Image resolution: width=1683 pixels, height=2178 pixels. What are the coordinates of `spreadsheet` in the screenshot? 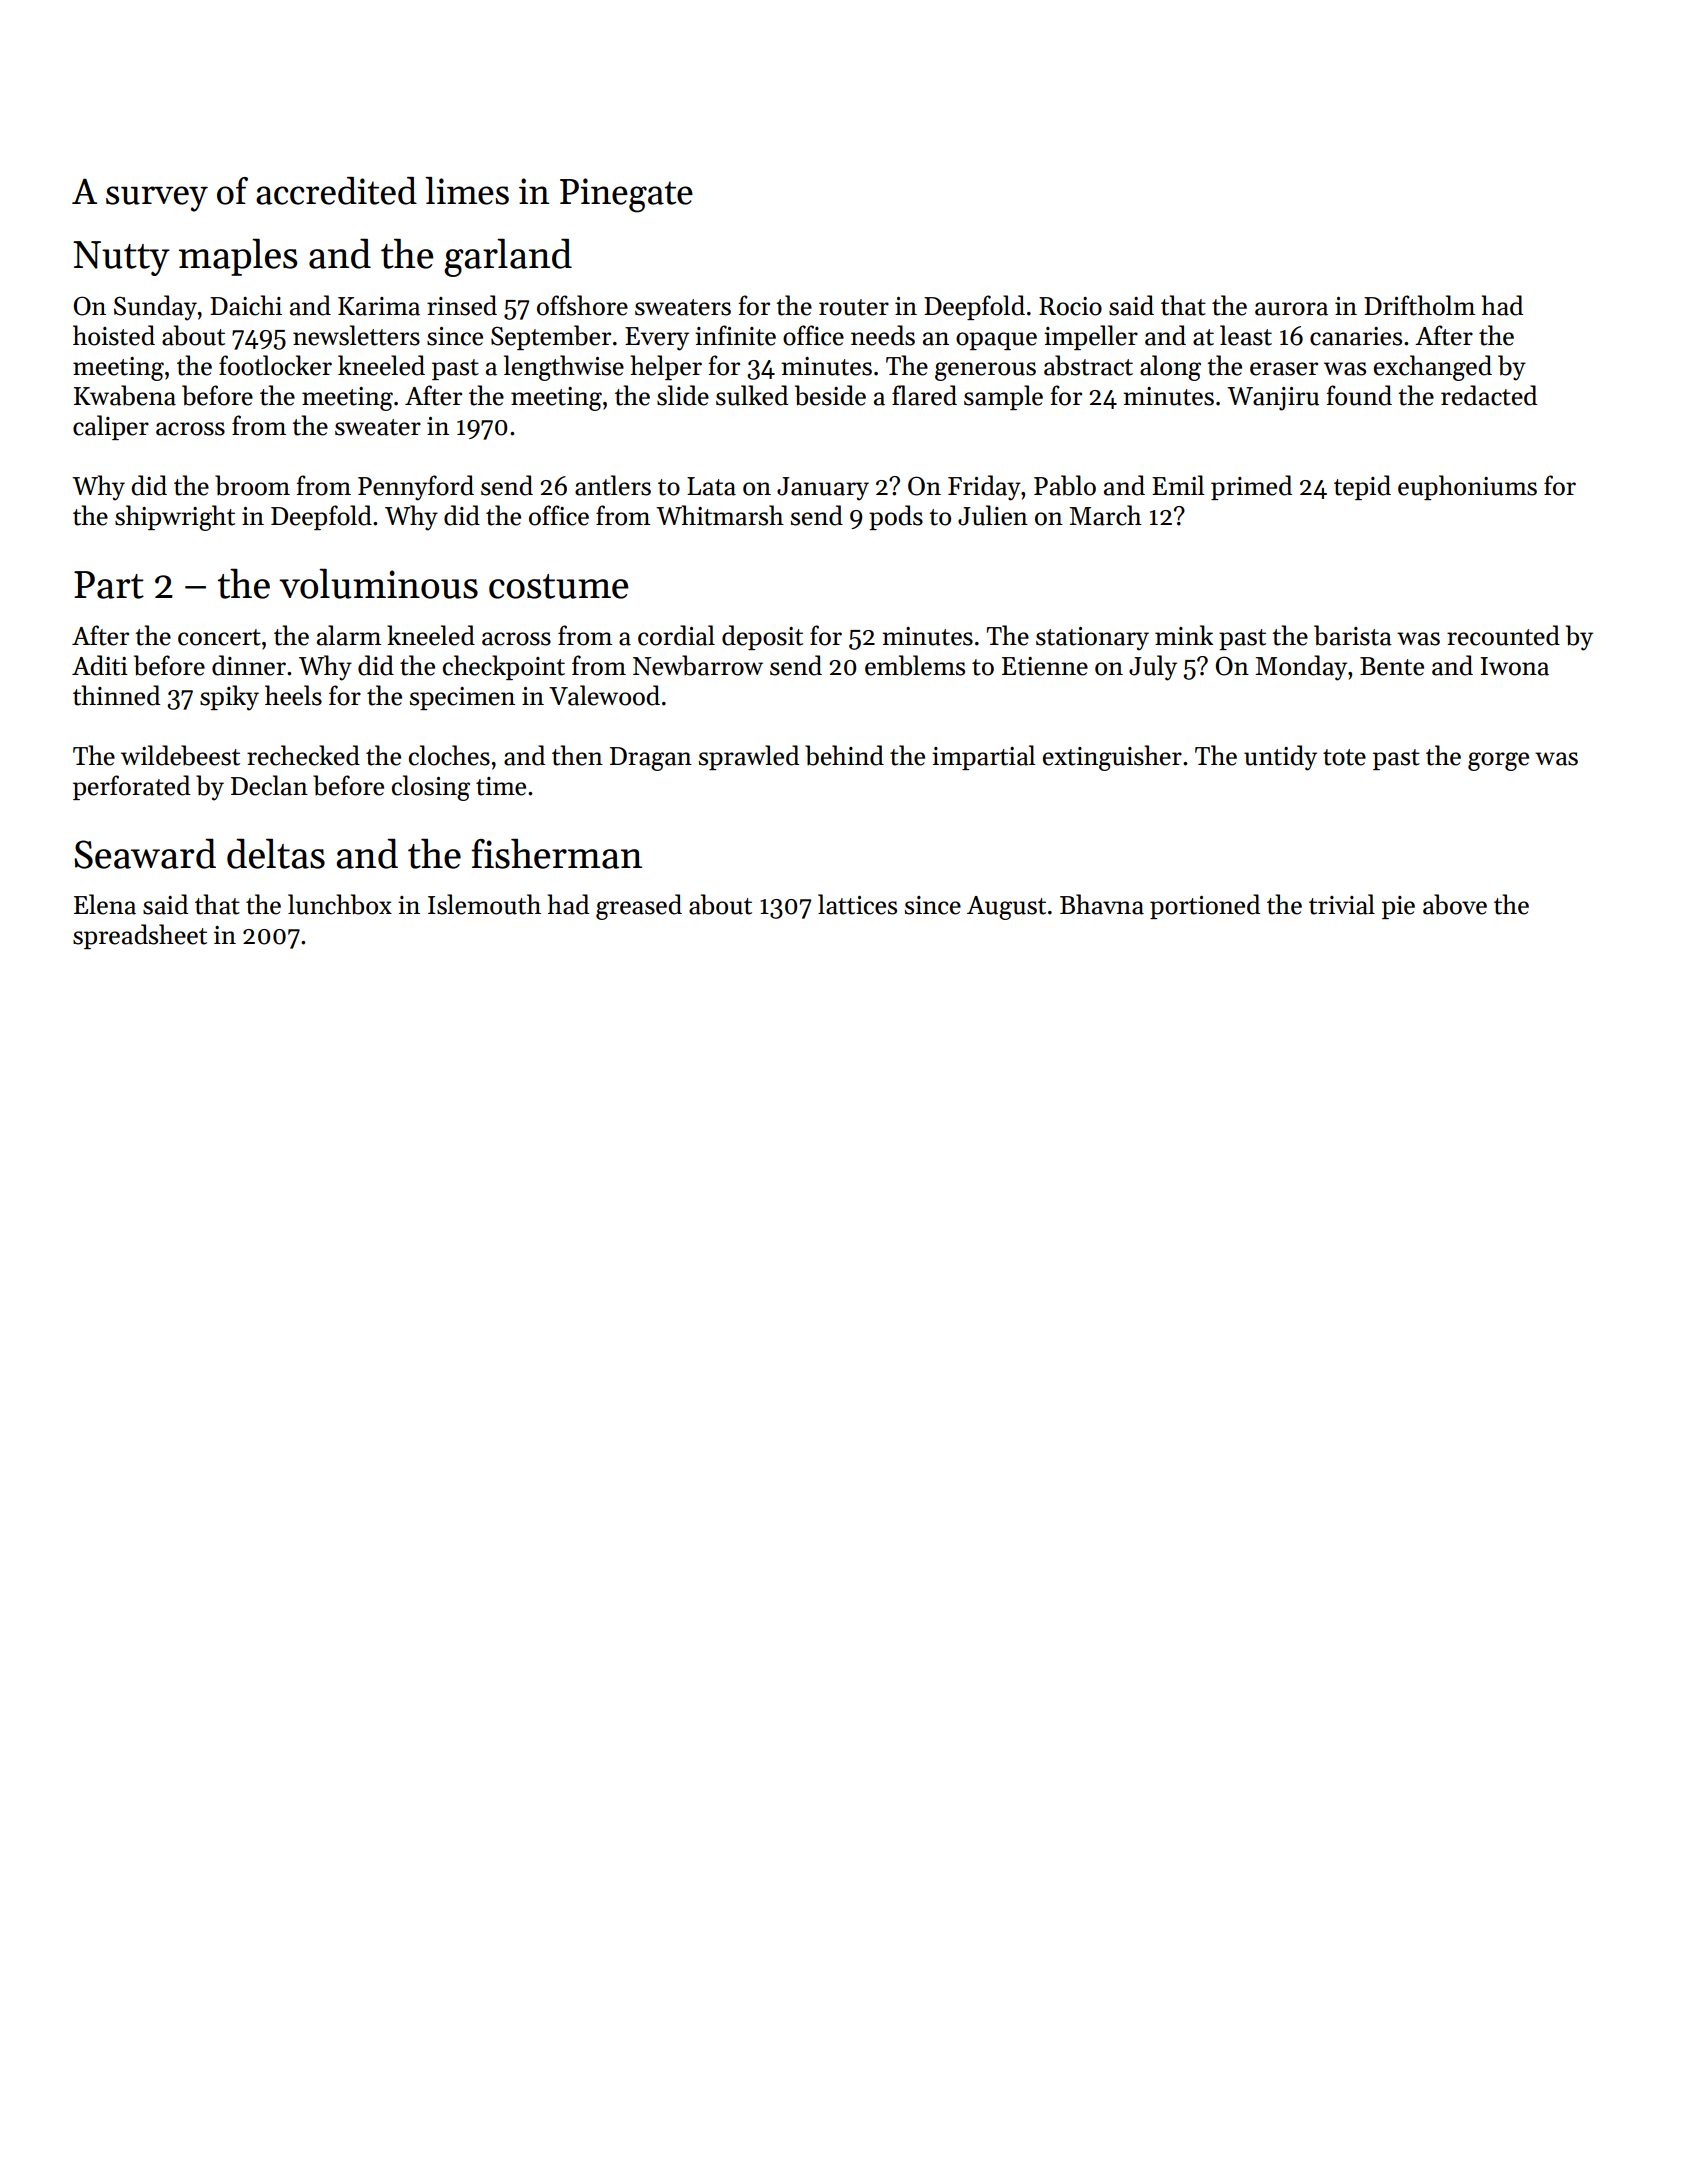 It's located at (140, 936).
